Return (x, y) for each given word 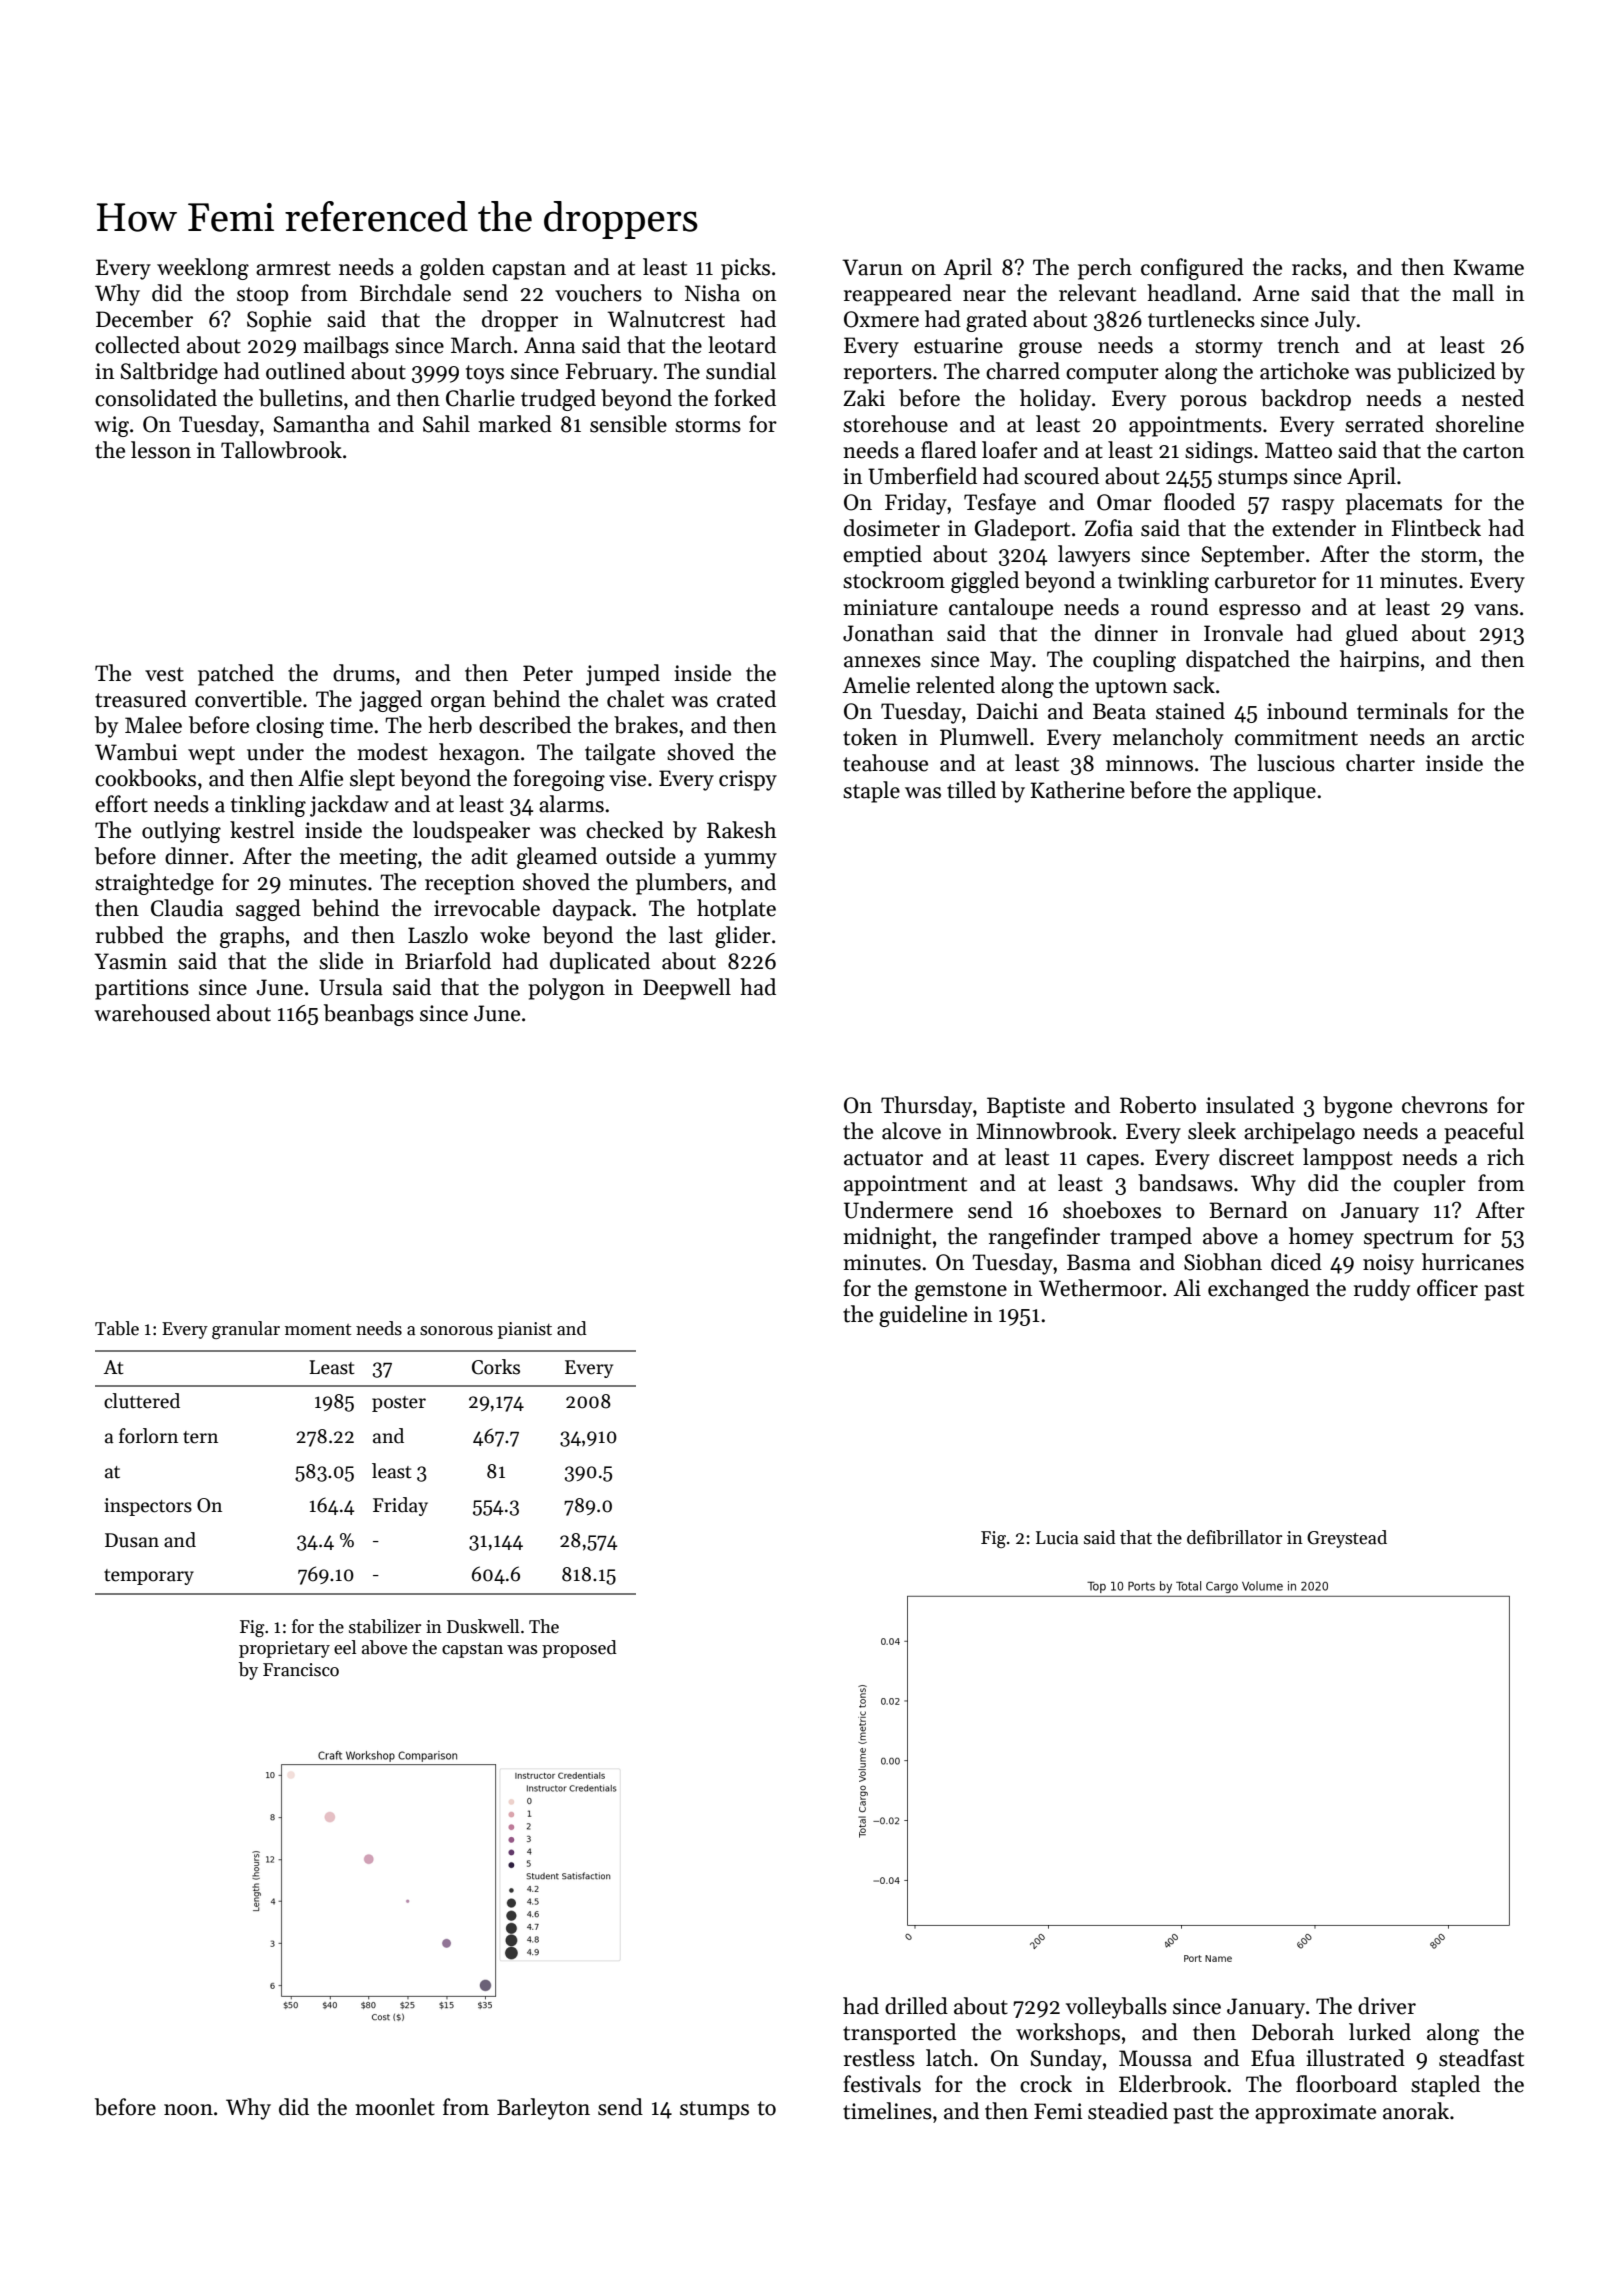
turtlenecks (1201, 319)
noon (188, 2110)
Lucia (1057, 1538)
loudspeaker (471, 832)
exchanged (1258, 1290)
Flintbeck (1436, 528)
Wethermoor (1100, 1288)
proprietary (284, 1649)
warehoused (152, 1013)
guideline (923, 1316)
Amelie (876, 685)
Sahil (446, 424)
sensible (628, 424)
